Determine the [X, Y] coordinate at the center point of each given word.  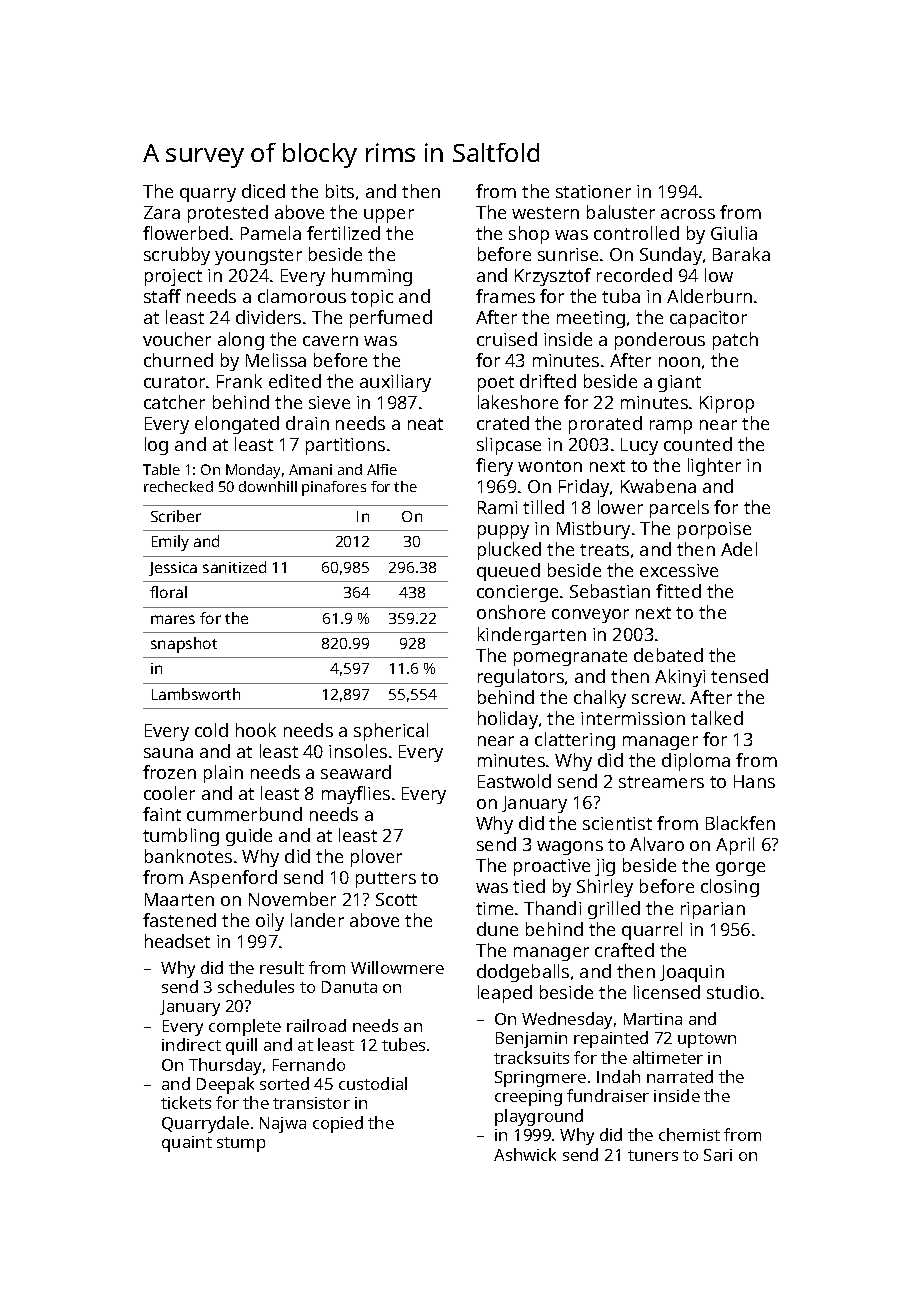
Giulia [734, 233]
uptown [707, 1040]
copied [338, 1124]
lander [317, 920]
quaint [187, 1144]
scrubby [177, 256]
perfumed [391, 319]
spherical [391, 732]
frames [505, 296]
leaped [505, 994]
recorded [634, 275]
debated [668, 655]
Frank [239, 381]
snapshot [184, 645]
